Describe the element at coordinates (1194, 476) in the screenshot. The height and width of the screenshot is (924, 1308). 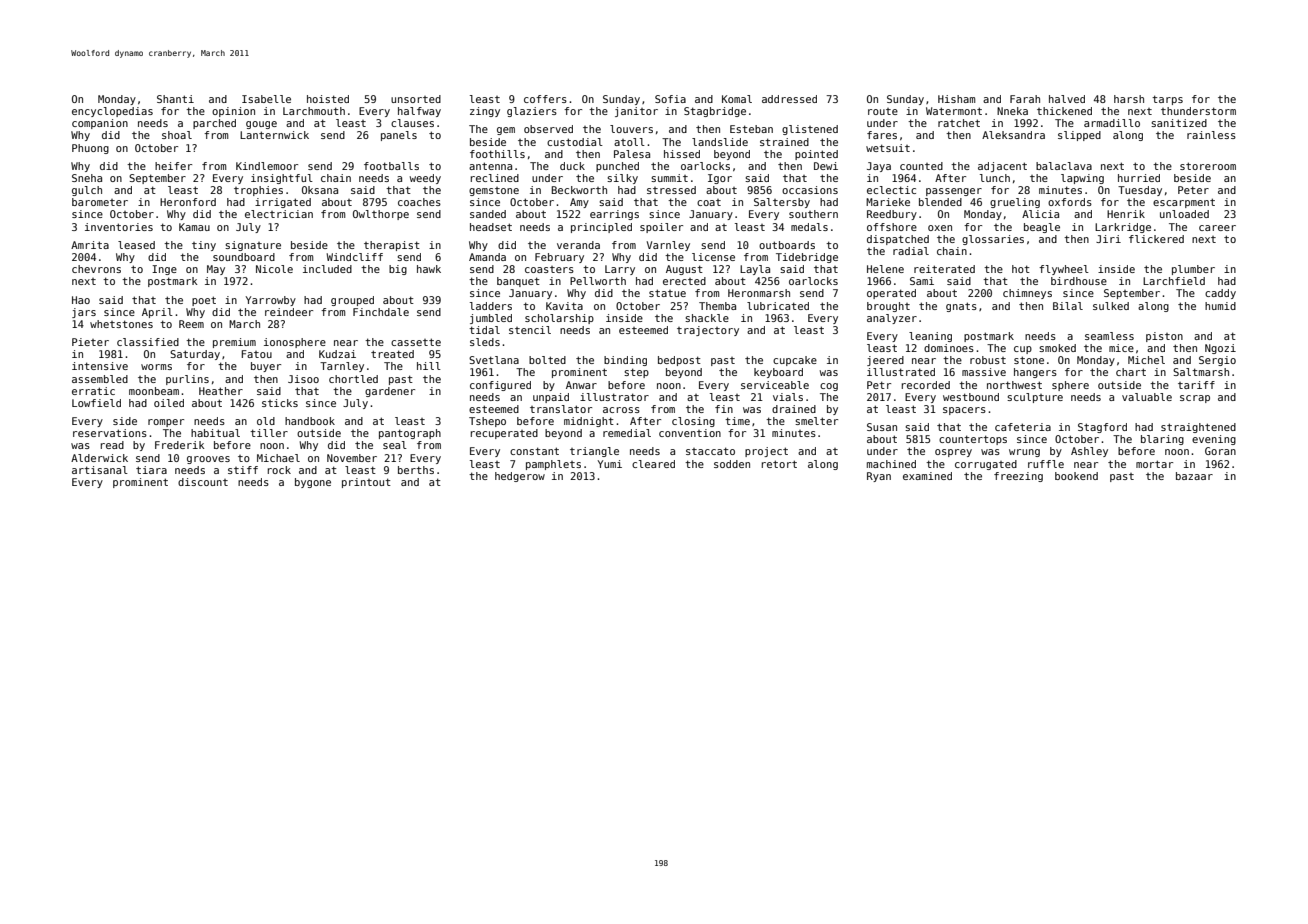
I see `bazaar` at that location.
